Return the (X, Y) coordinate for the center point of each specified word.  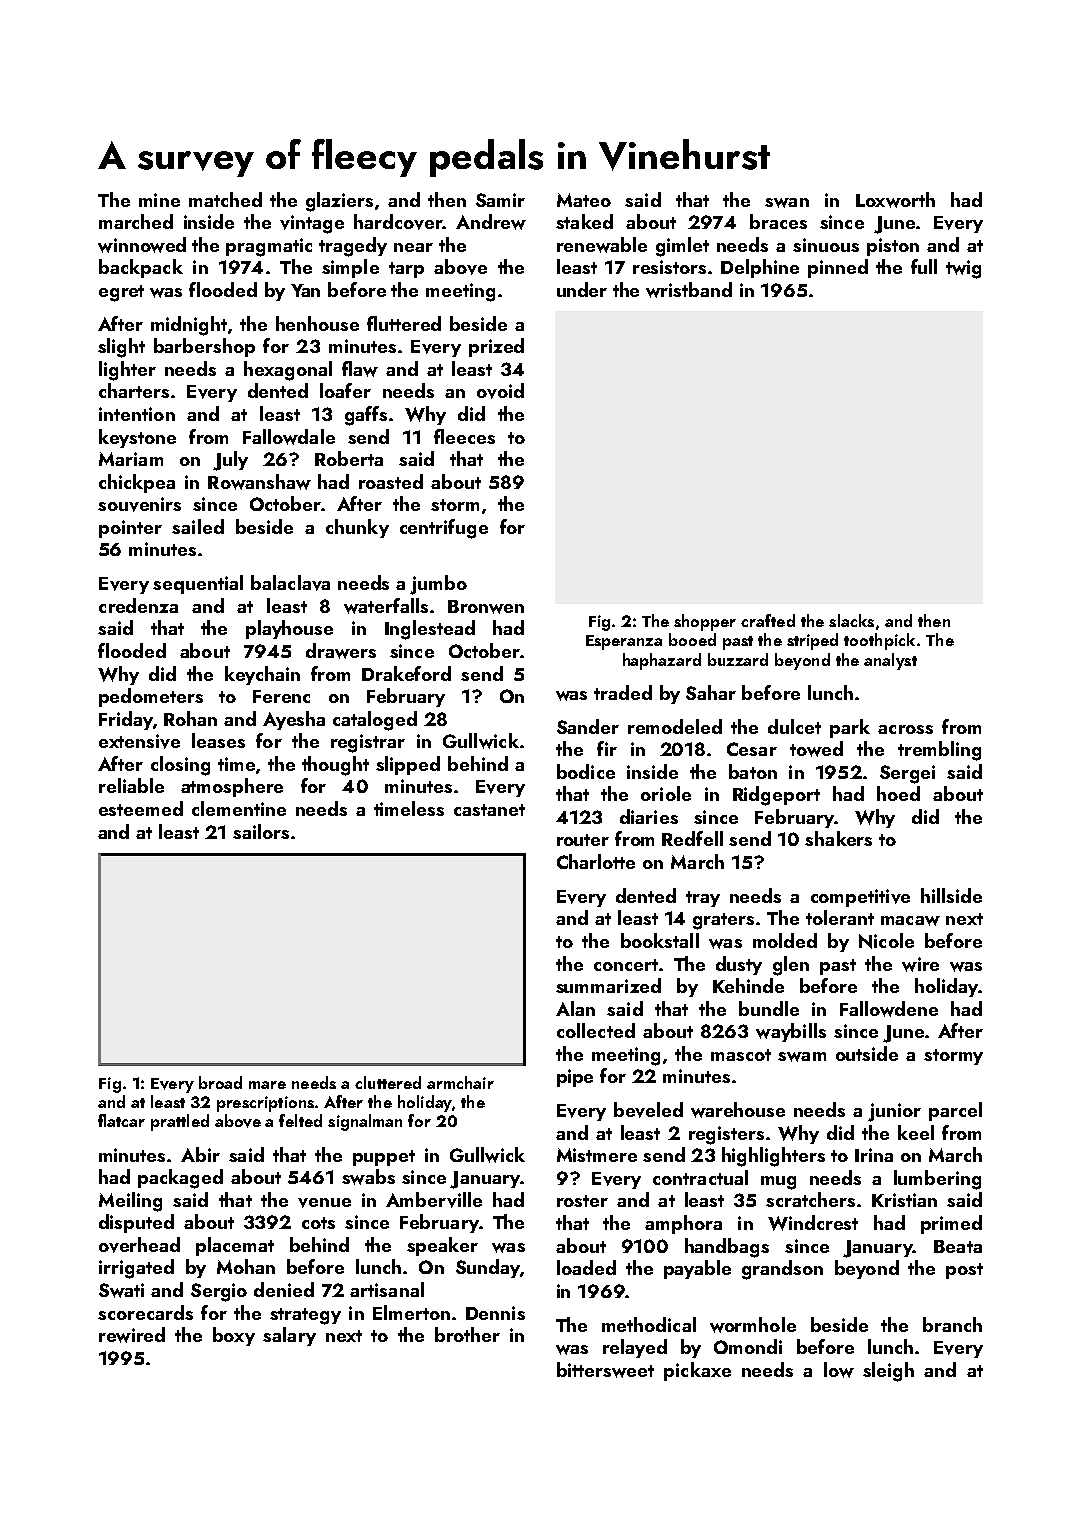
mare (267, 1085)
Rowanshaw (259, 482)
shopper (705, 622)
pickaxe (697, 1371)
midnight (189, 326)
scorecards (145, 1312)
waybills (791, 1032)
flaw (360, 369)
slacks (851, 620)
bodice (586, 771)
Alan (575, 1008)
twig (963, 269)
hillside (951, 895)
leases (218, 740)
